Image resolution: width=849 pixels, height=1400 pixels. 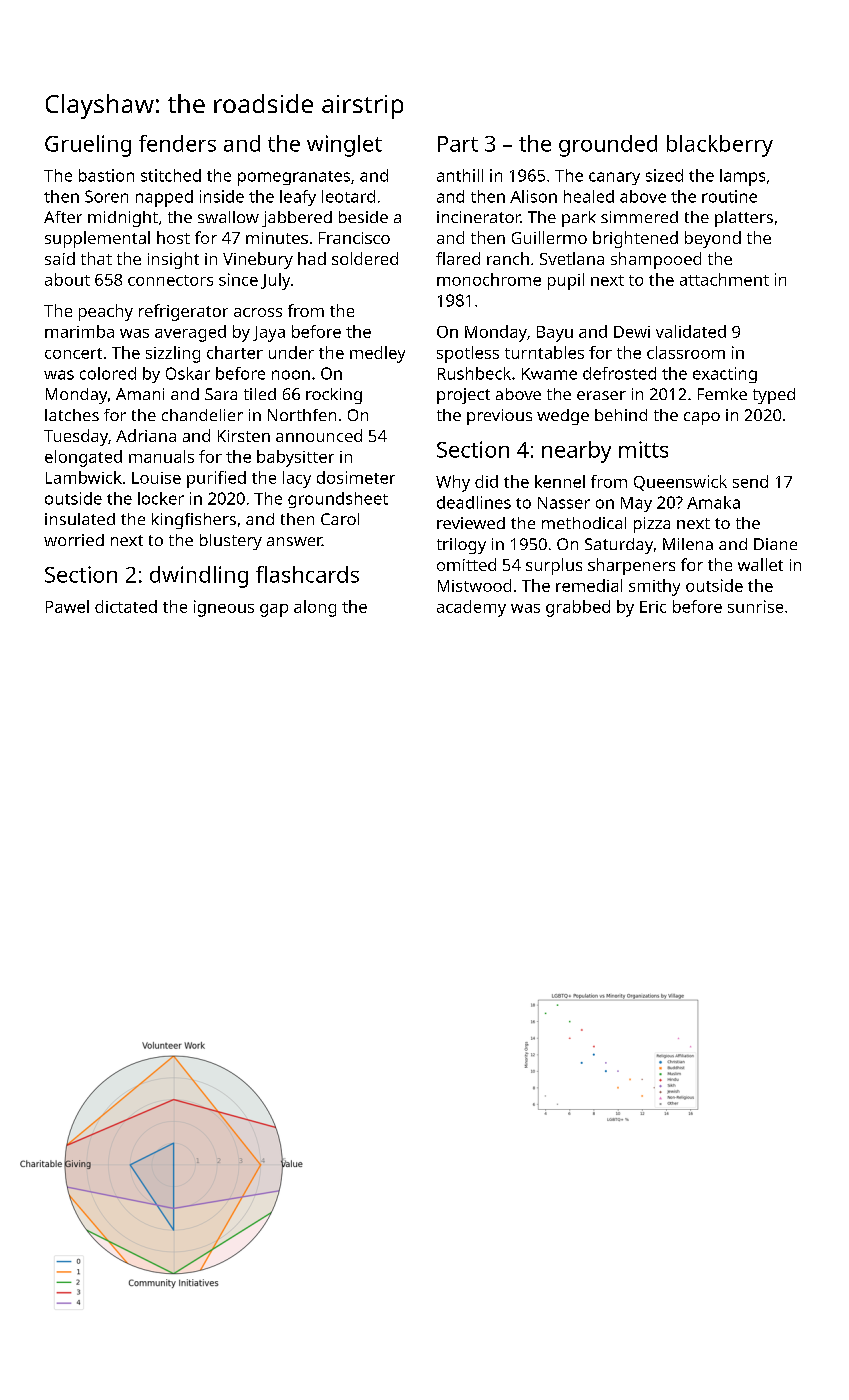 What do you see at coordinates (291, 352) in the screenshot?
I see `under` at bounding box center [291, 352].
